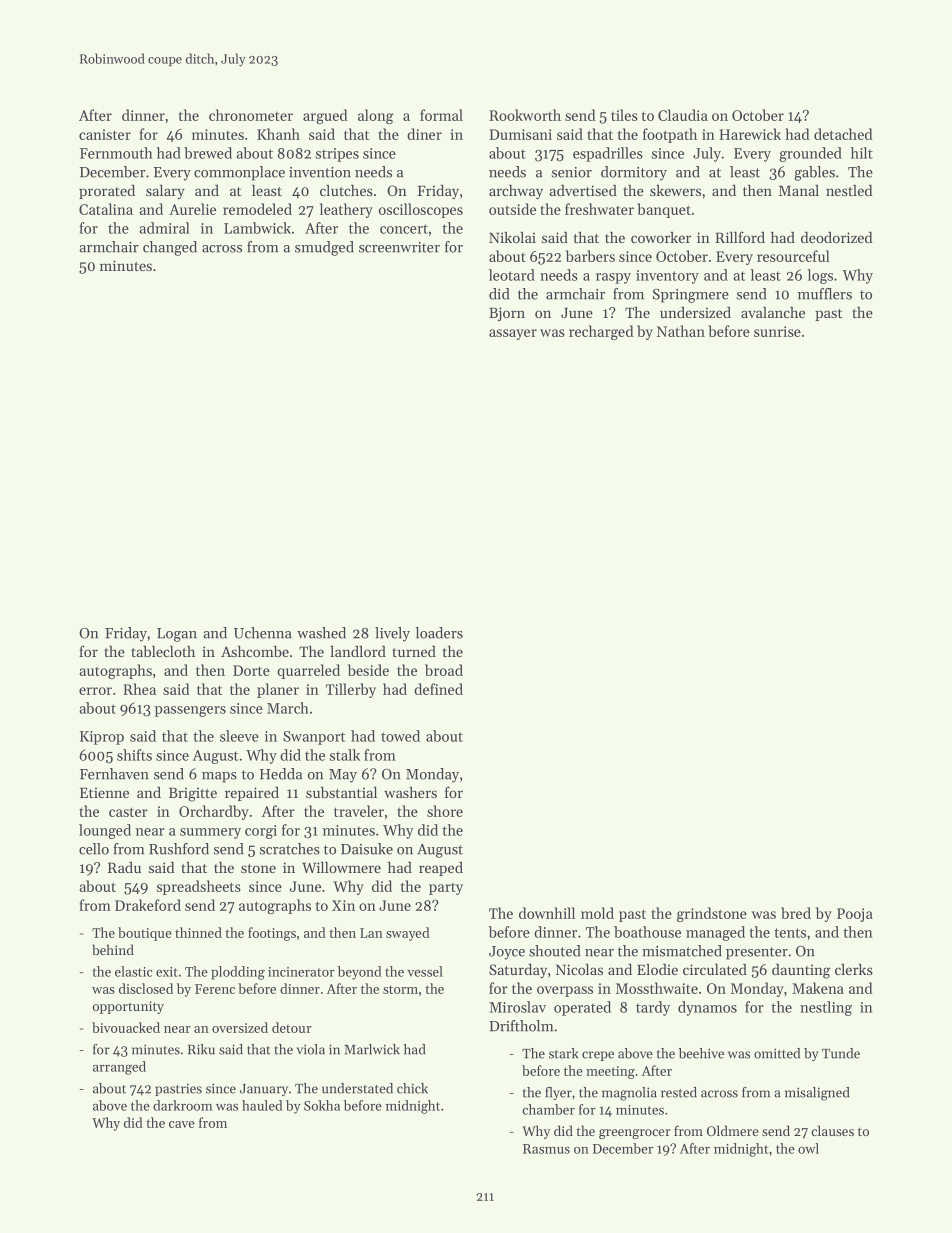  Describe the element at coordinates (546, 1149) in the page. I see `Rasmus` at that location.
